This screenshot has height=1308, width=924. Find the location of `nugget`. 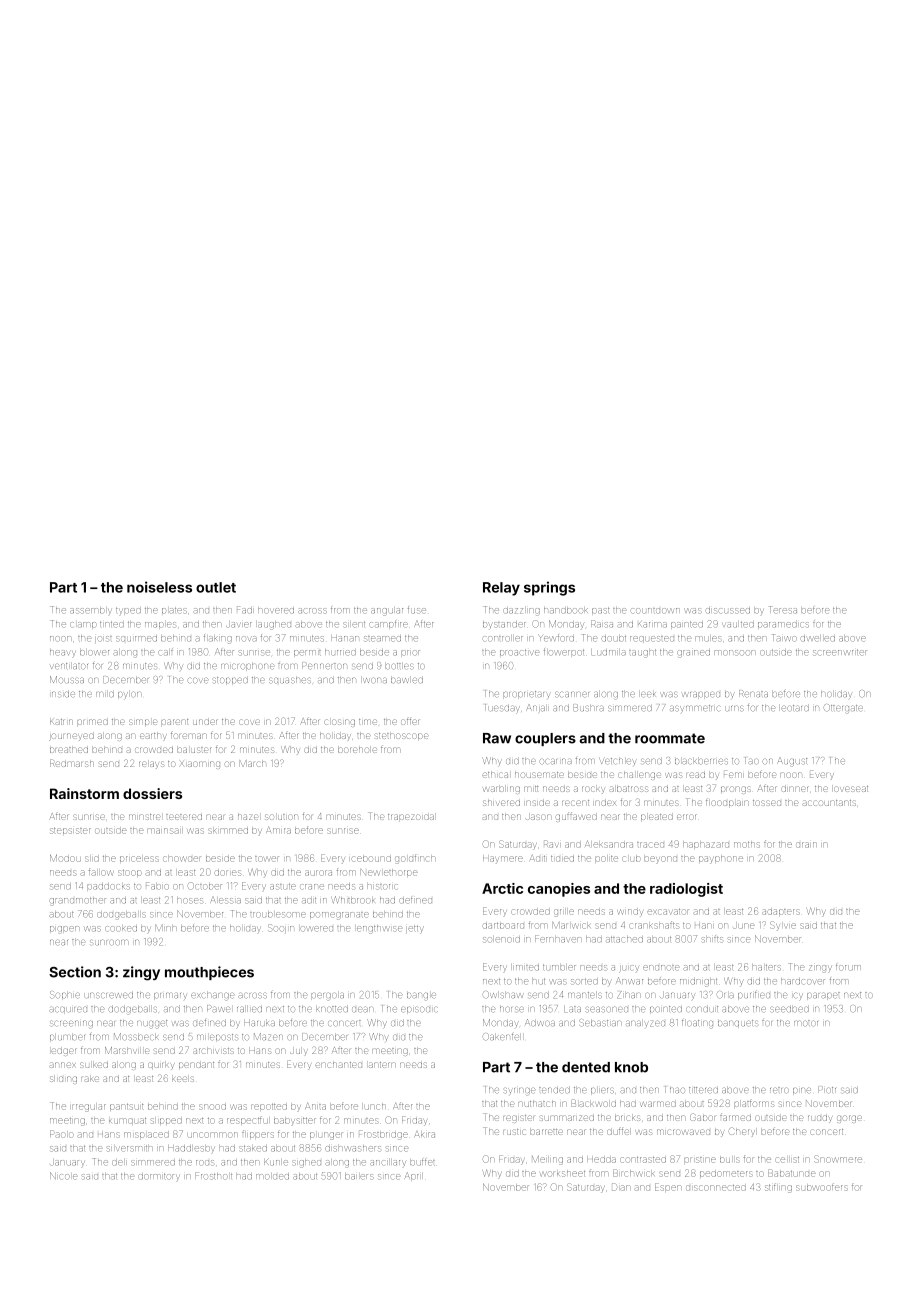

nugget is located at coordinates (152, 1024).
